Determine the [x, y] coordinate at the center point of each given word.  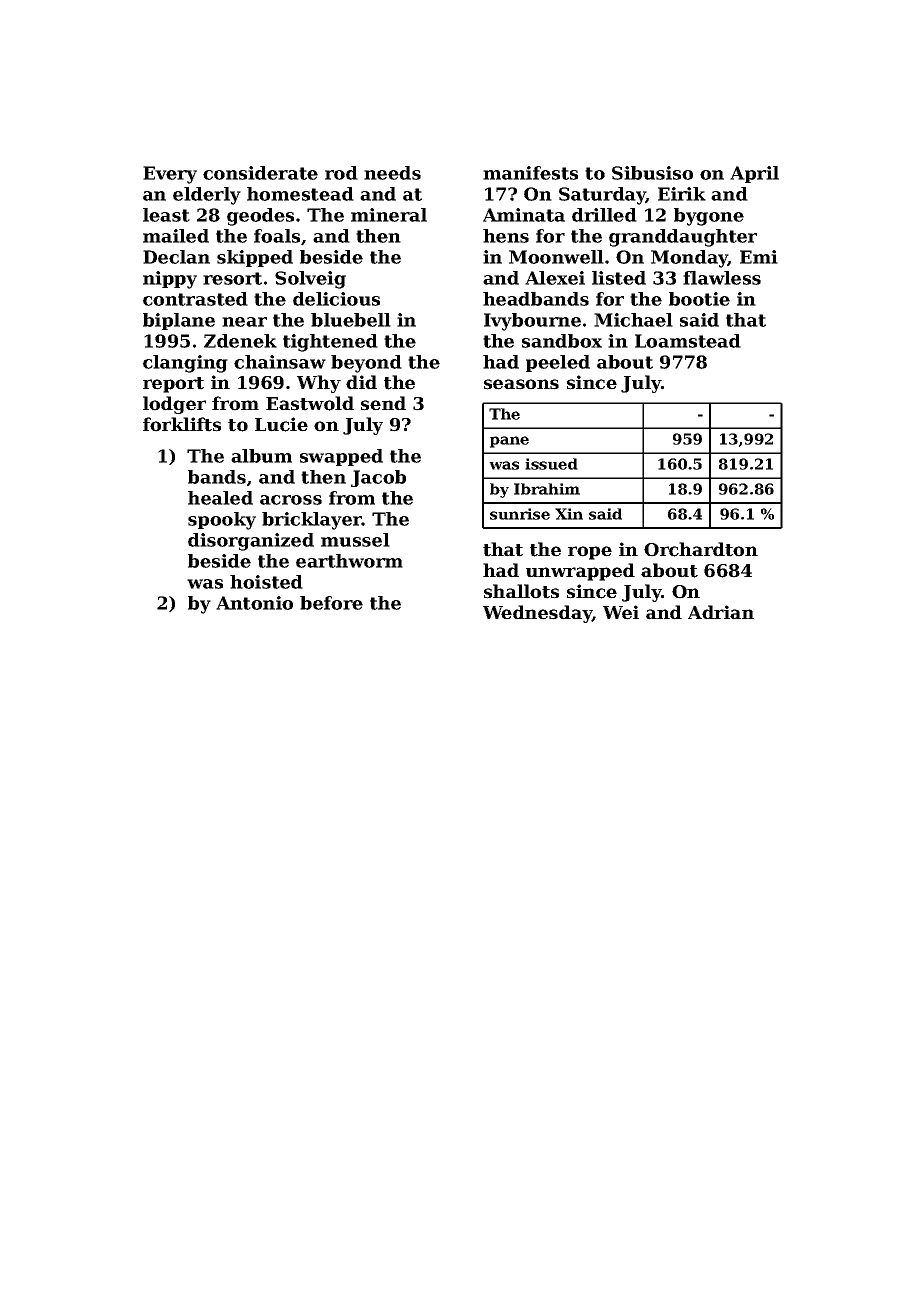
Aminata [524, 215]
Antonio [254, 603]
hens [506, 236]
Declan [176, 257]
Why [319, 384]
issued [551, 464]
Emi [759, 257]
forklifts [182, 424]
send [383, 403]
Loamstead [688, 341]
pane [509, 442]
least [166, 215]
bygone [709, 217]
